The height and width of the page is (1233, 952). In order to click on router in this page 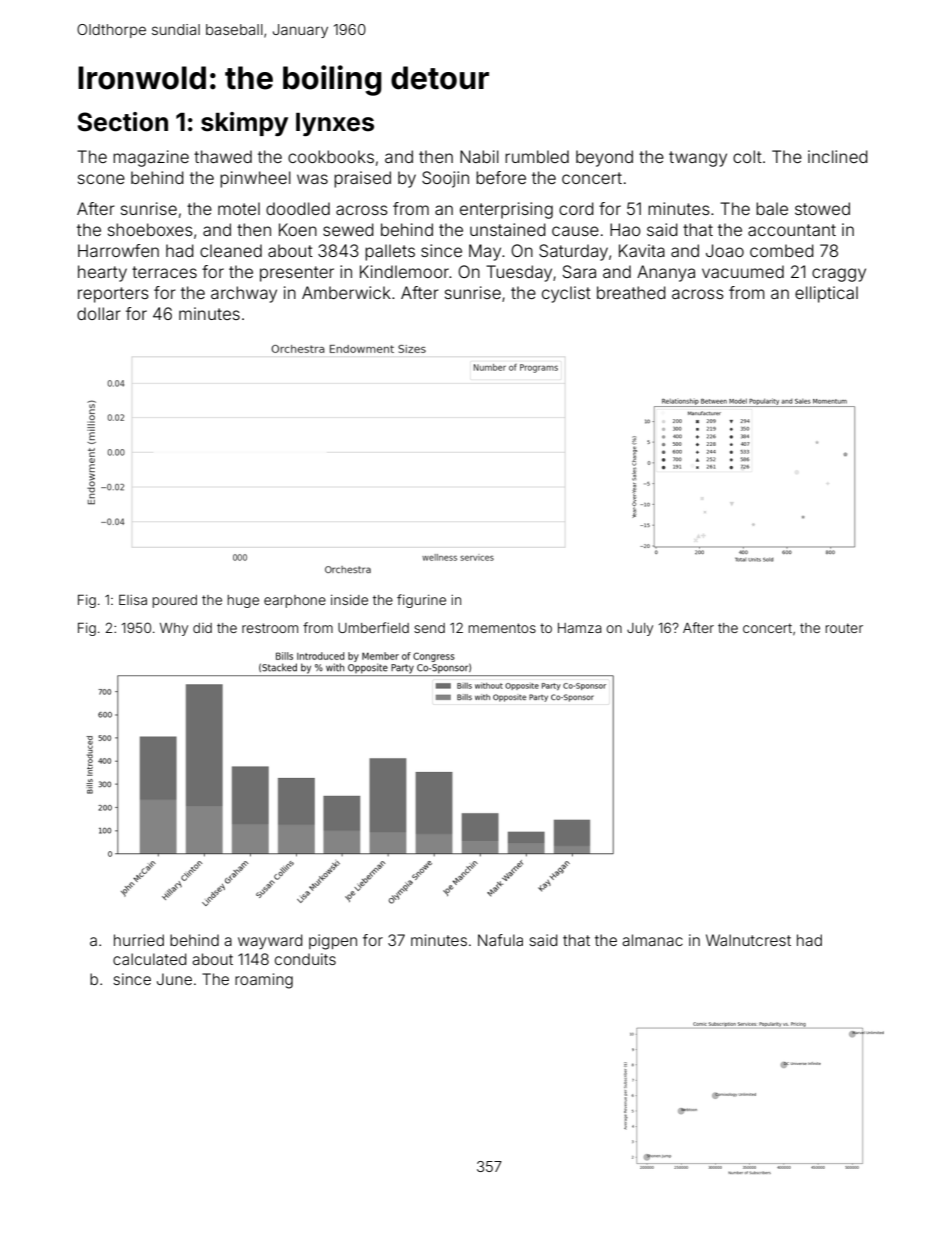, I will do `click(844, 628)`.
